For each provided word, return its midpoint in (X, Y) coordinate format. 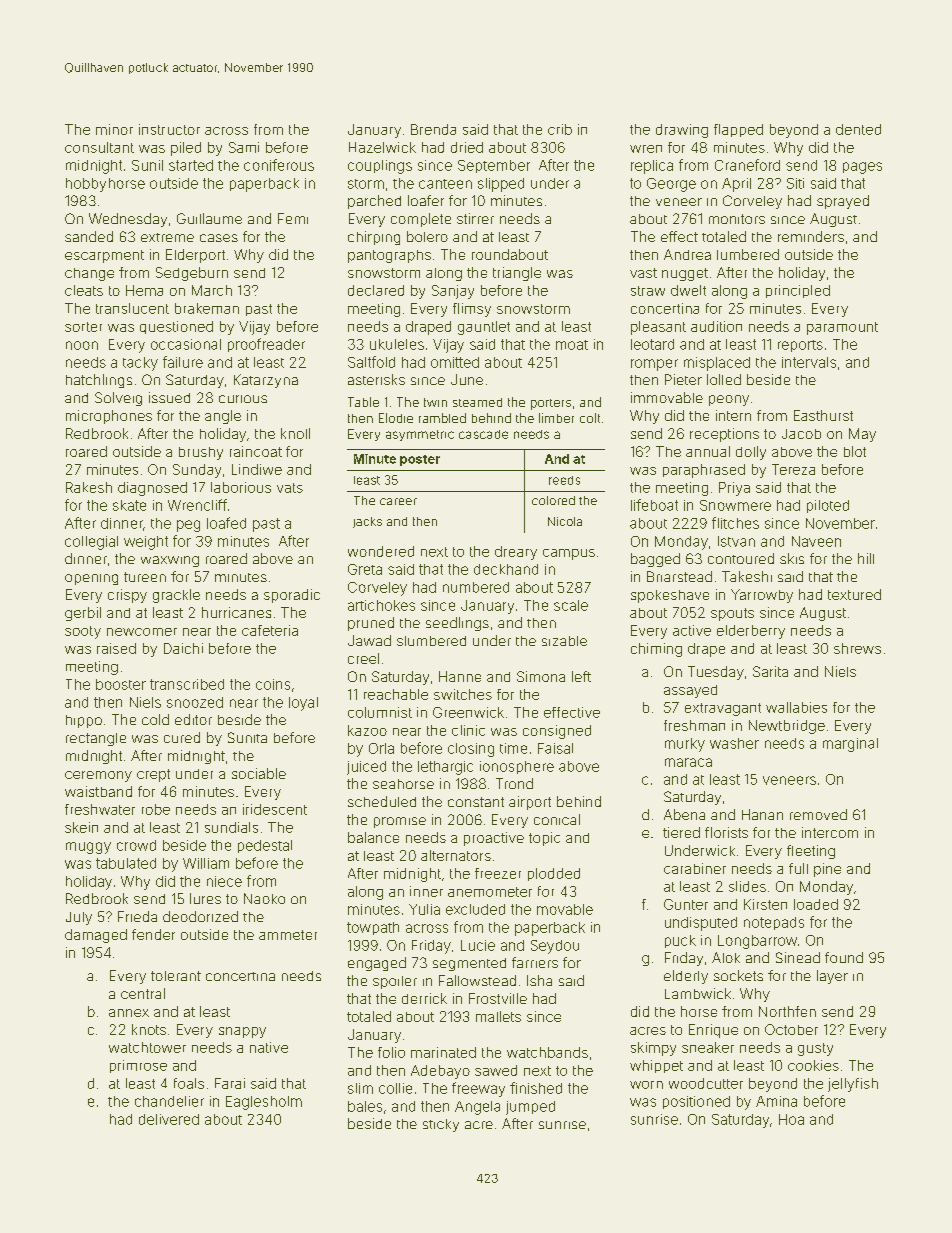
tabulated (126, 863)
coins (273, 684)
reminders (811, 236)
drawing (682, 131)
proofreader (266, 345)
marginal (850, 745)
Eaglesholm (264, 1103)
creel (363, 658)
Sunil (147, 165)
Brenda (433, 129)
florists (726, 832)
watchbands (547, 1052)
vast (643, 273)
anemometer (490, 892)
